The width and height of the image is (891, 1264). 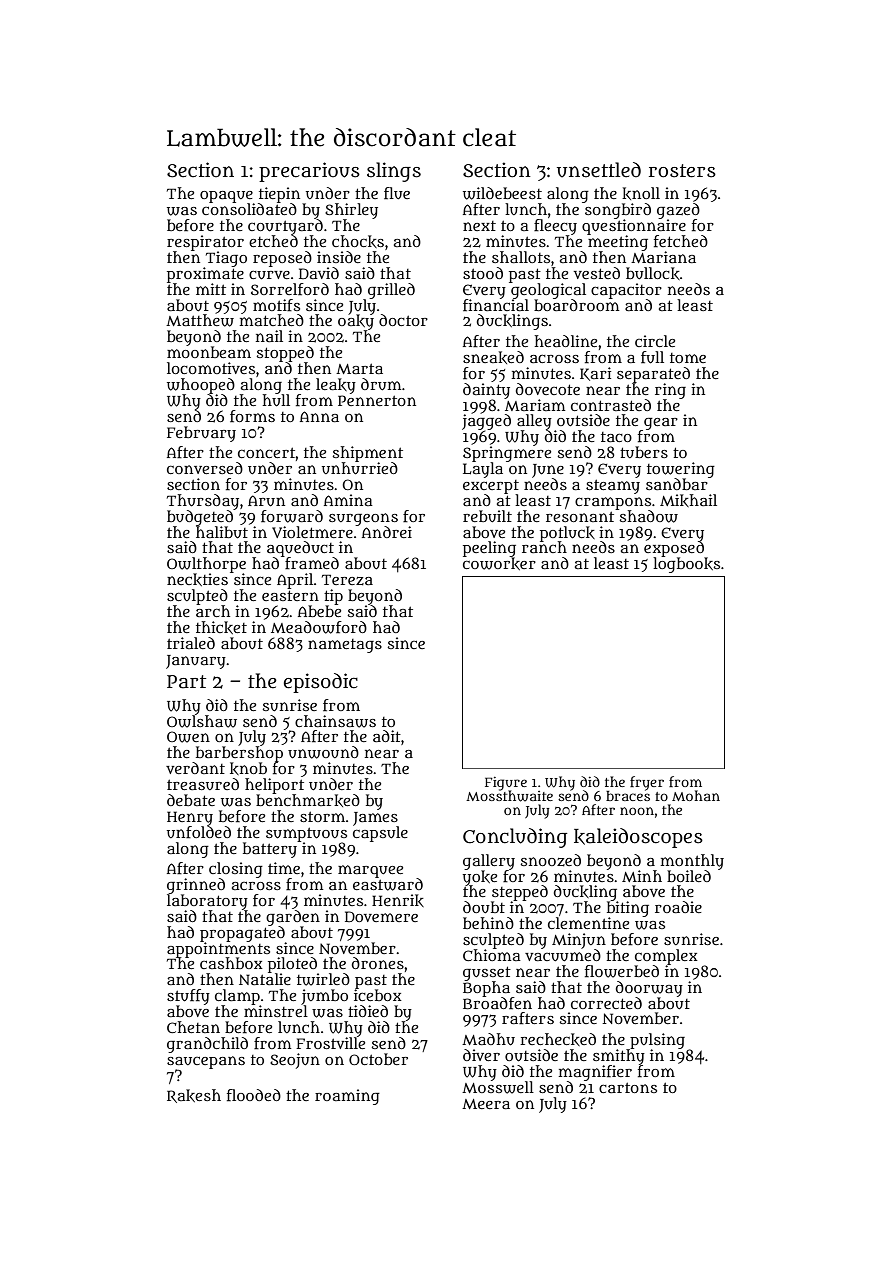 I want to click on grinned, so click(x=196, y=886).
